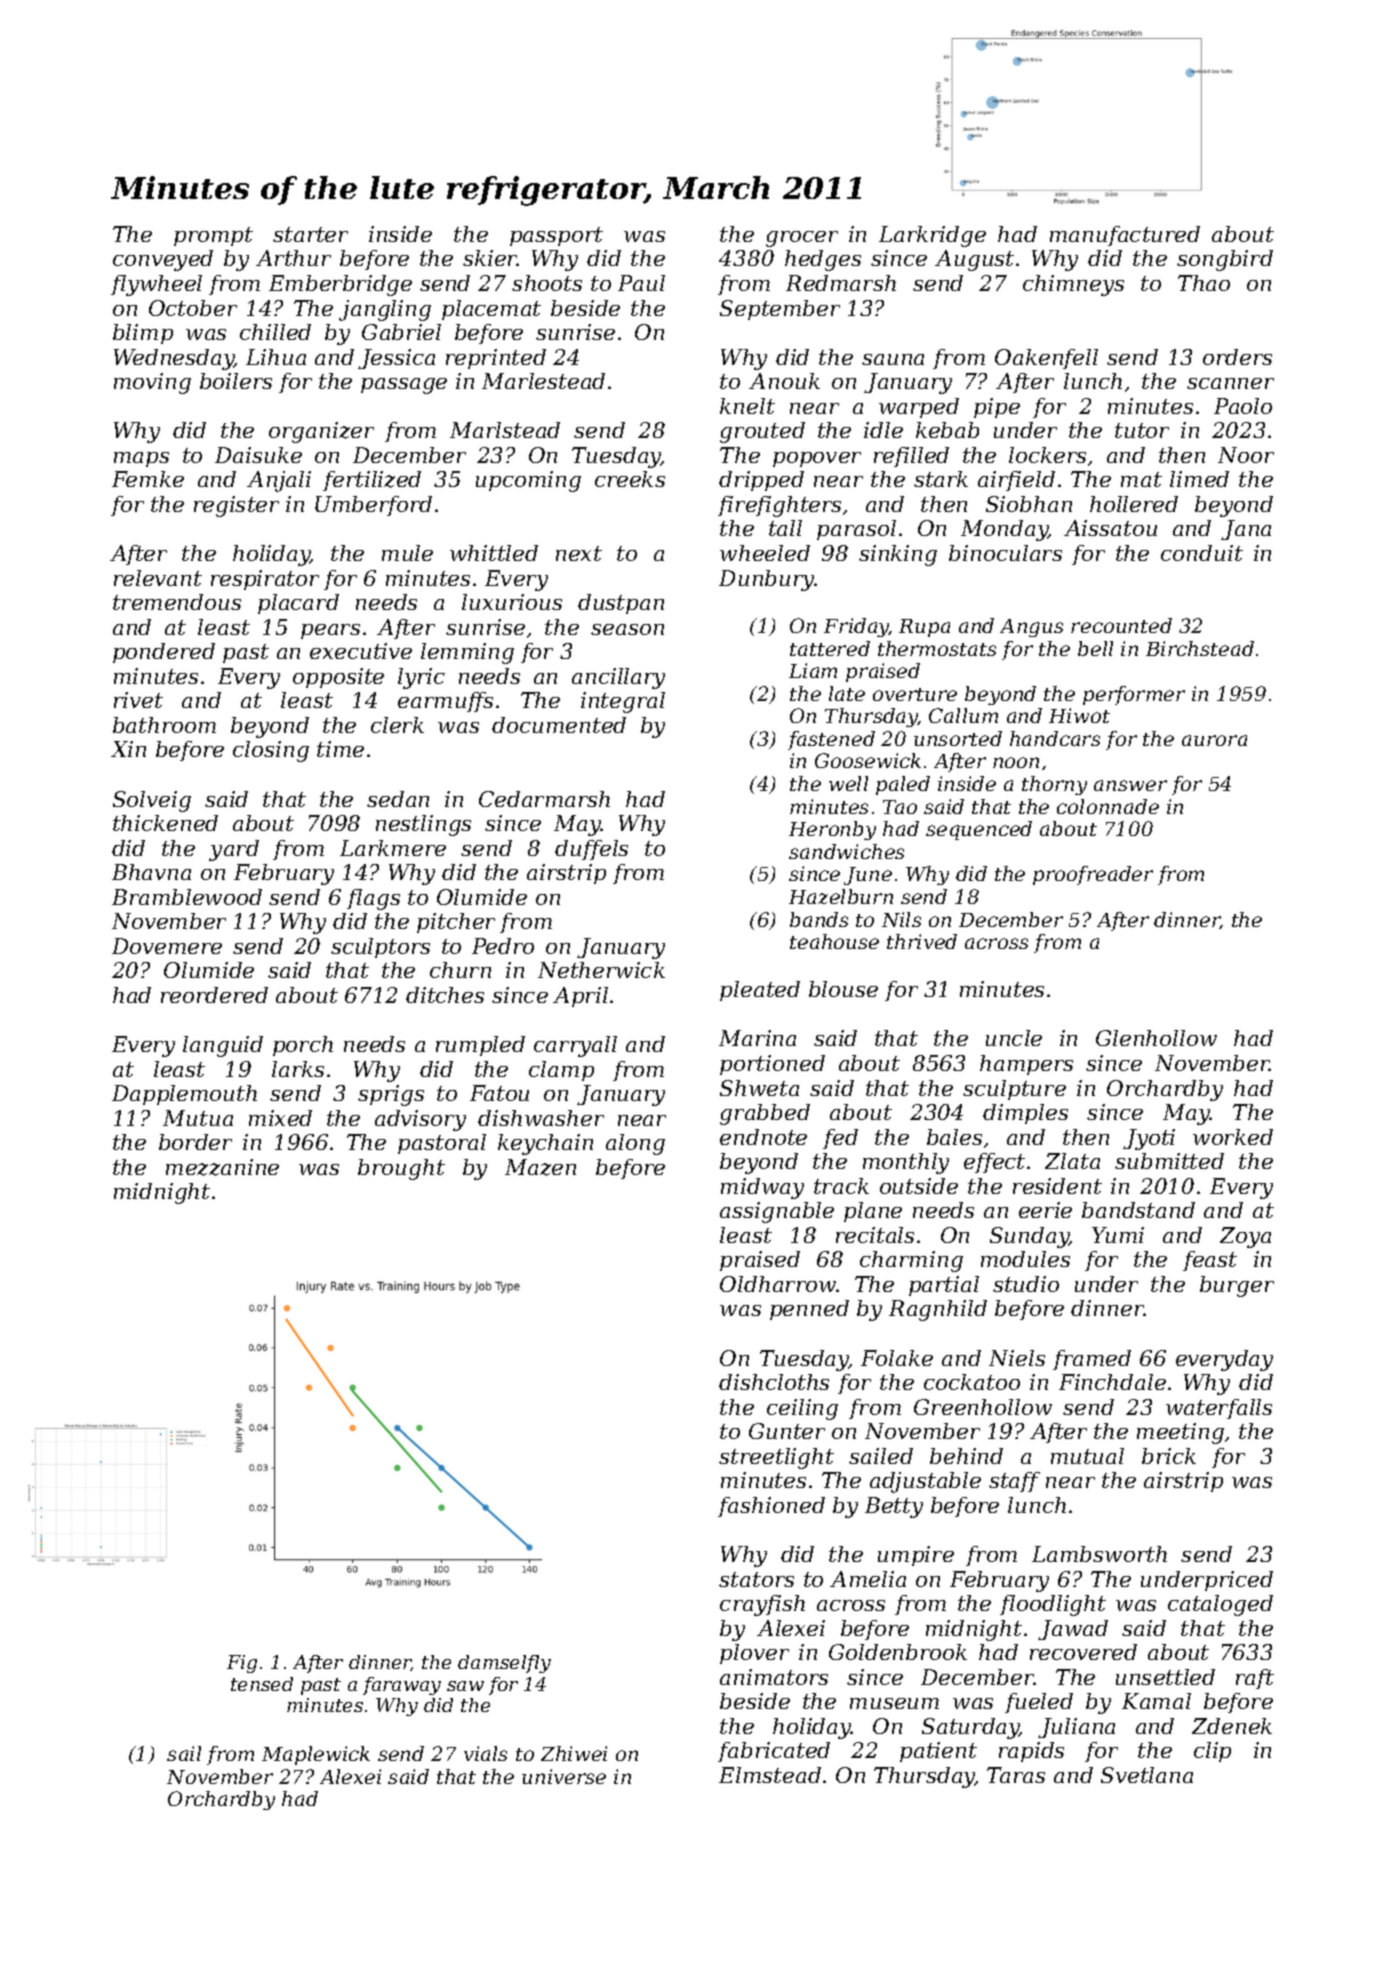 The image size is (1386, 1969). I want to click on Maplewick, so click(316, 1755).
